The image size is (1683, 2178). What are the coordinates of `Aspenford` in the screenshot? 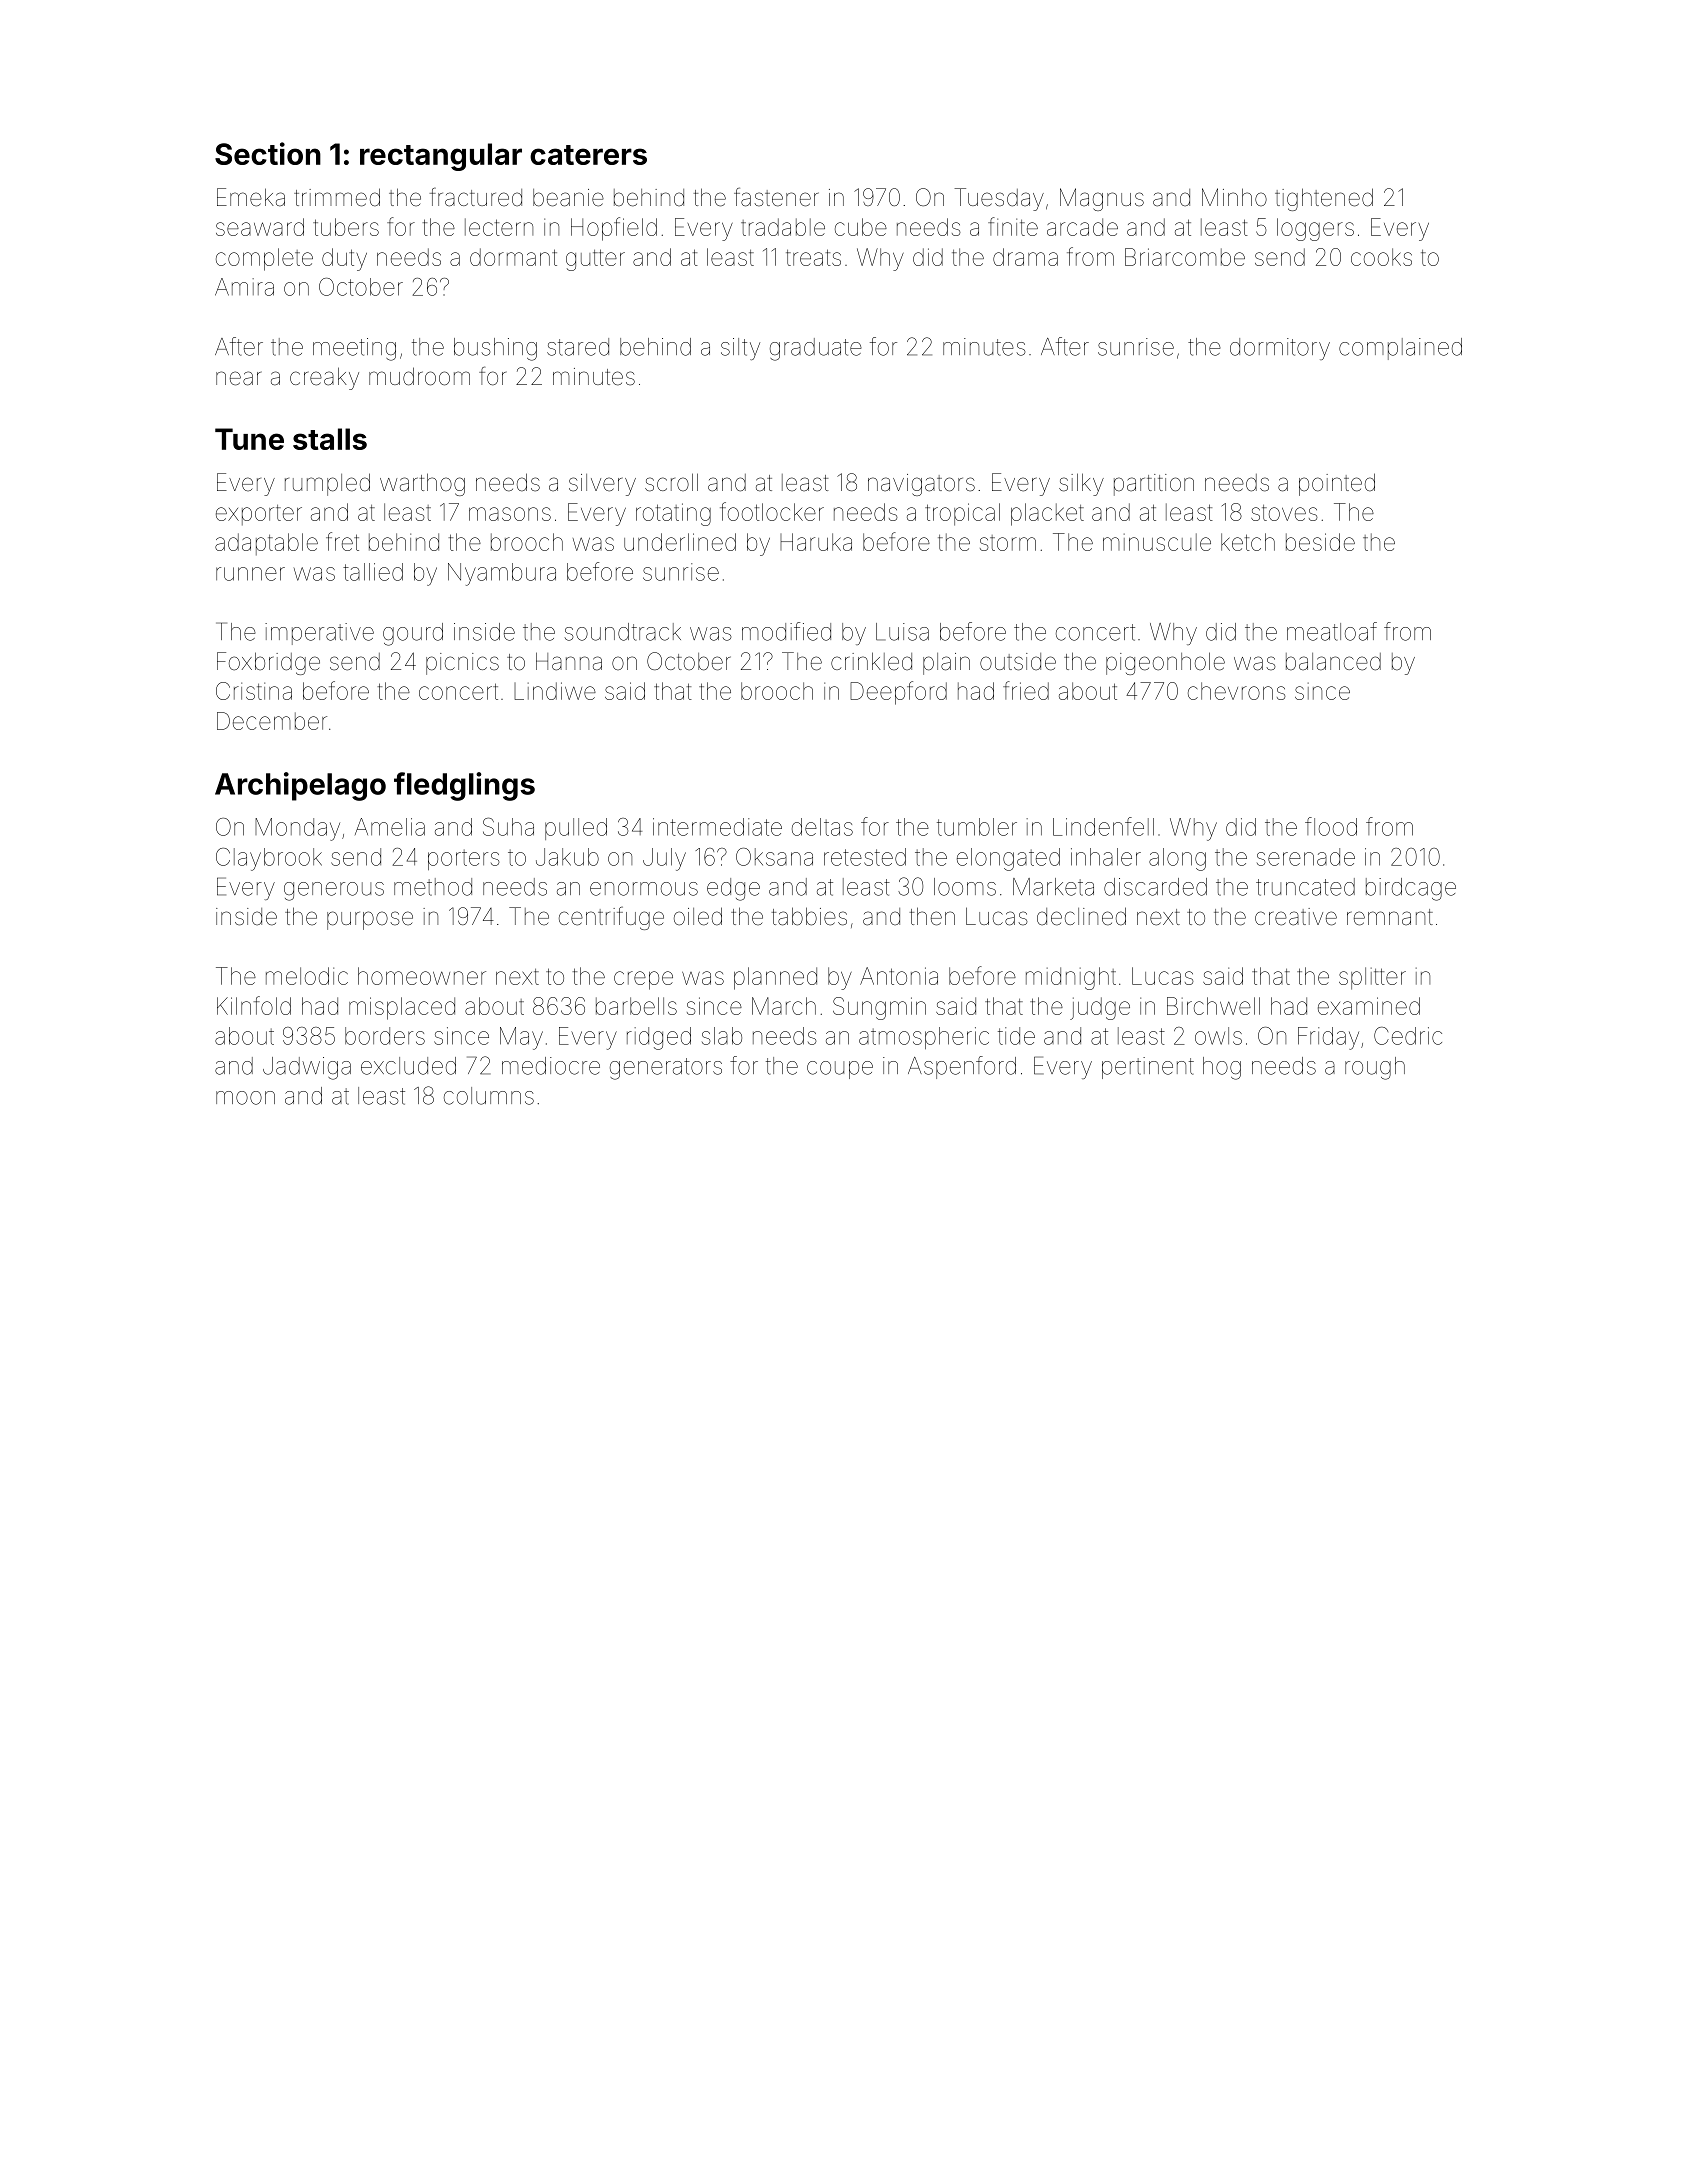 It's located at (962, 1067).
